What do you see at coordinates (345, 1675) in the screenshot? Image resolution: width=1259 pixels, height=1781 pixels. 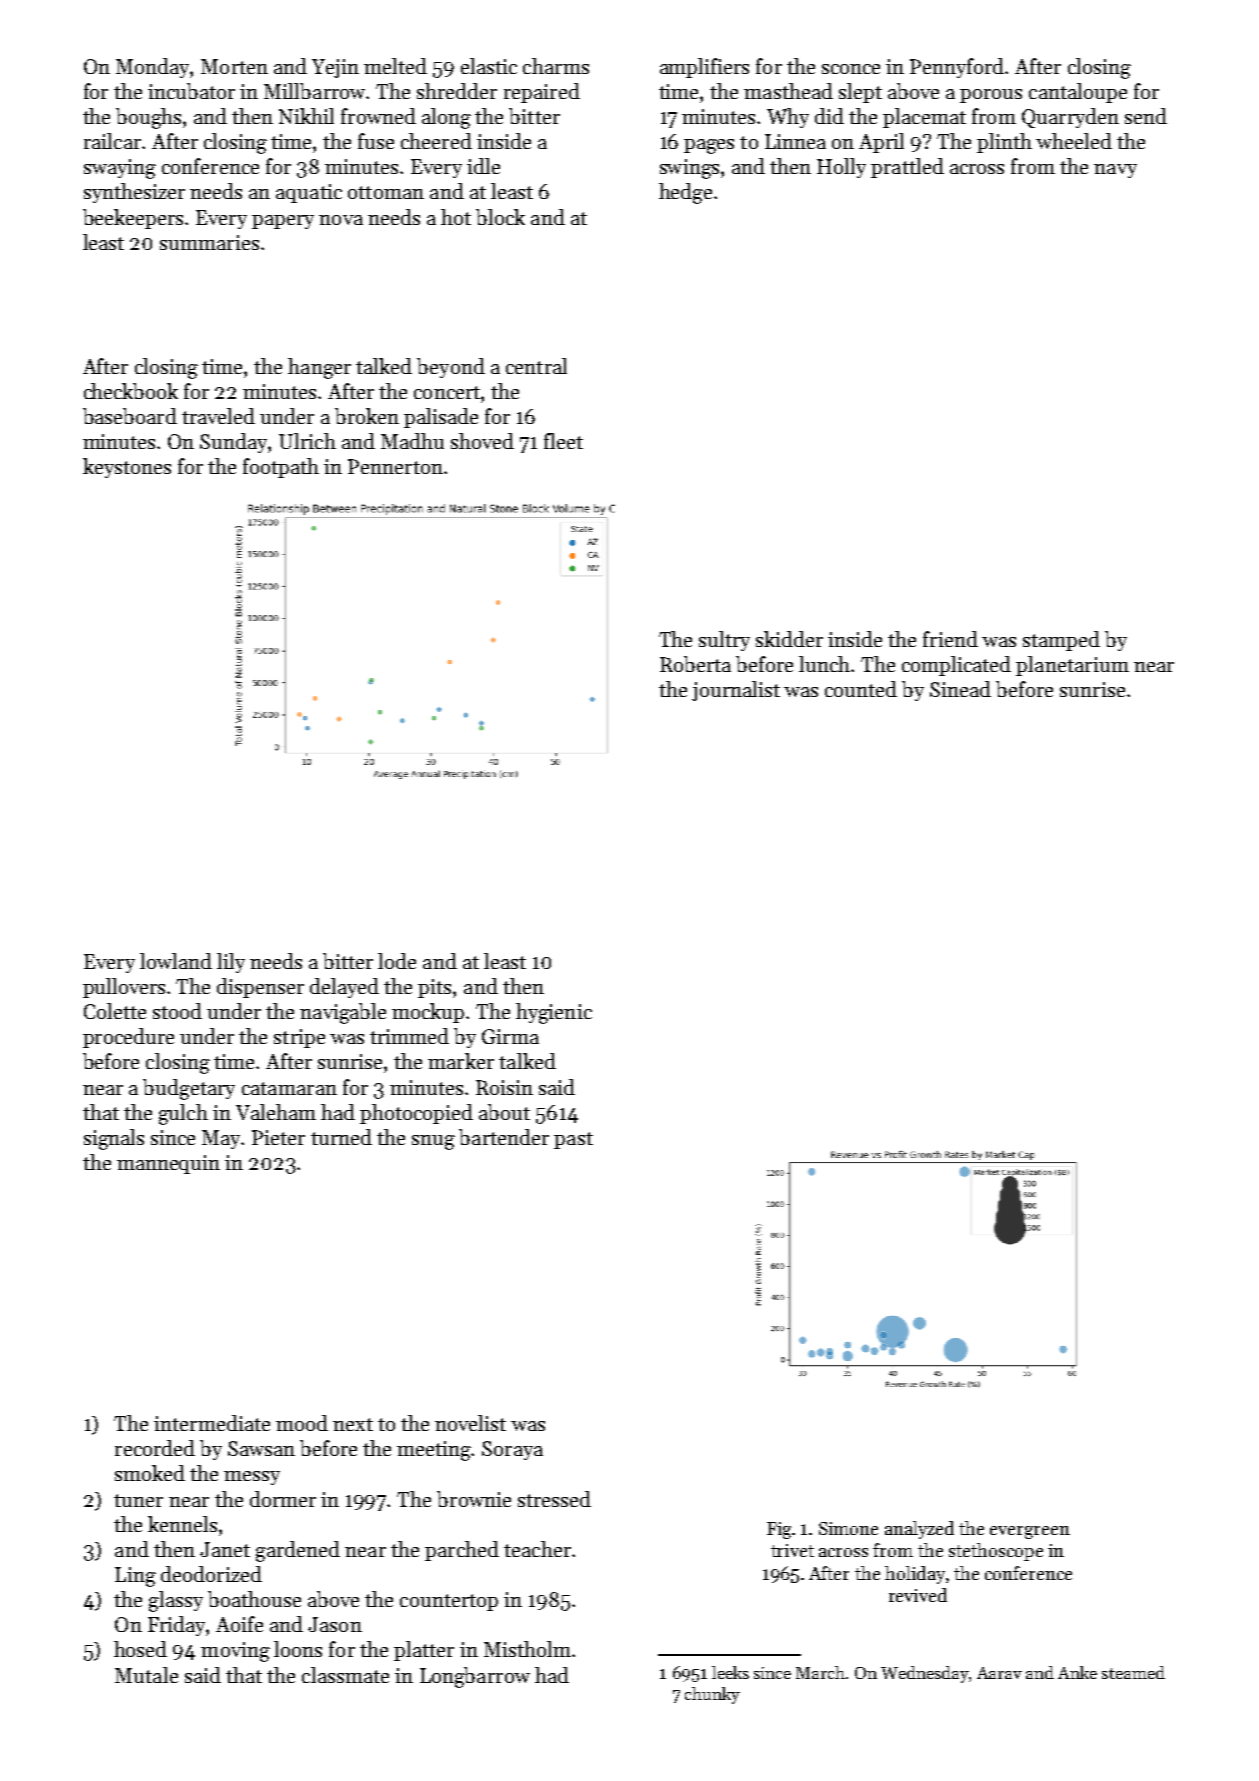 I see `classmate` at bounding box center [345, 1675].
